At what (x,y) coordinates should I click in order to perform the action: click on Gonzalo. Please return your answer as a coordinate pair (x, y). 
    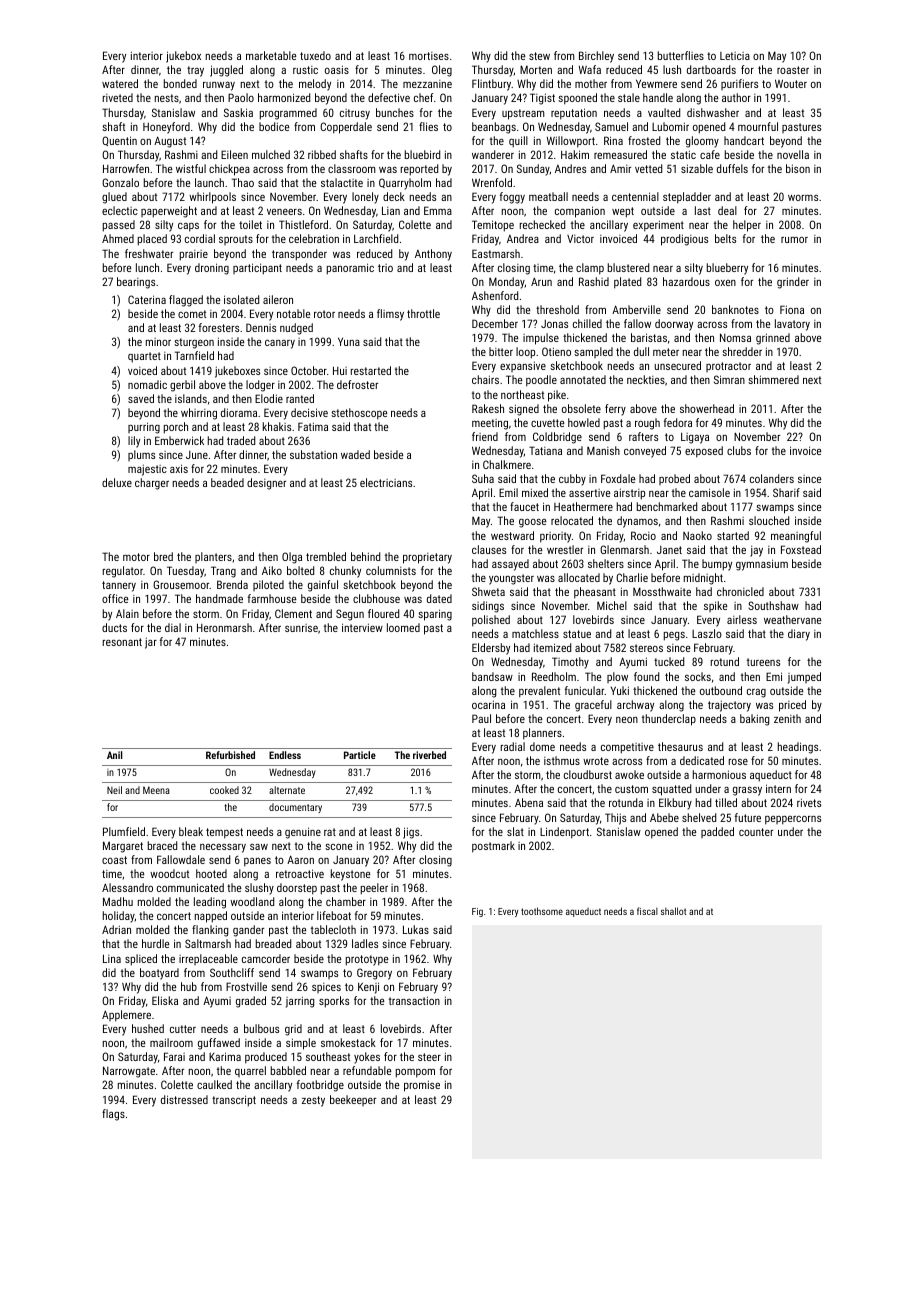
    Looking at the image, I should click on (120, 182).
